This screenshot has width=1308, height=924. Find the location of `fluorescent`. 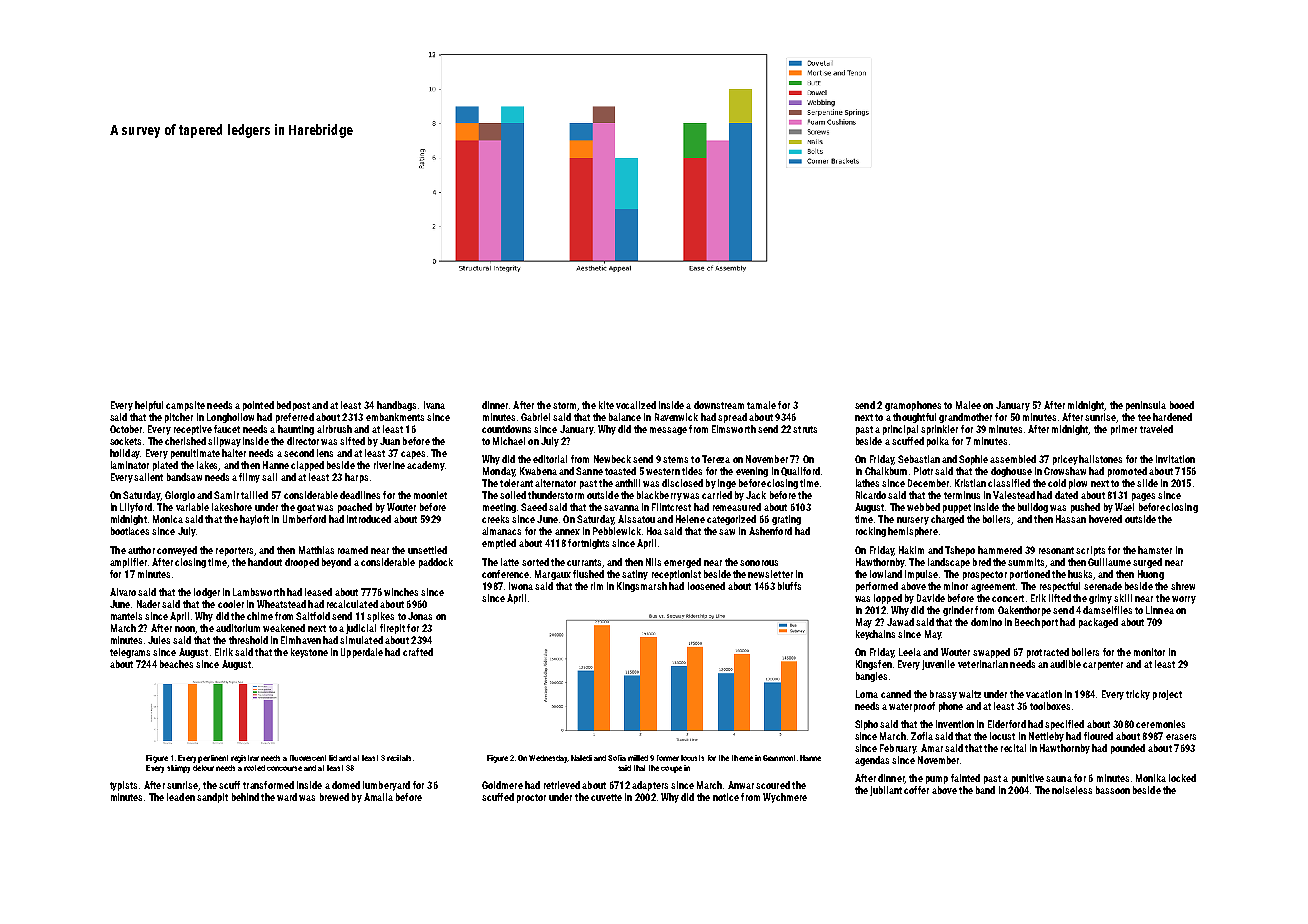

fluorescent is located at coordinates (308, 758).
